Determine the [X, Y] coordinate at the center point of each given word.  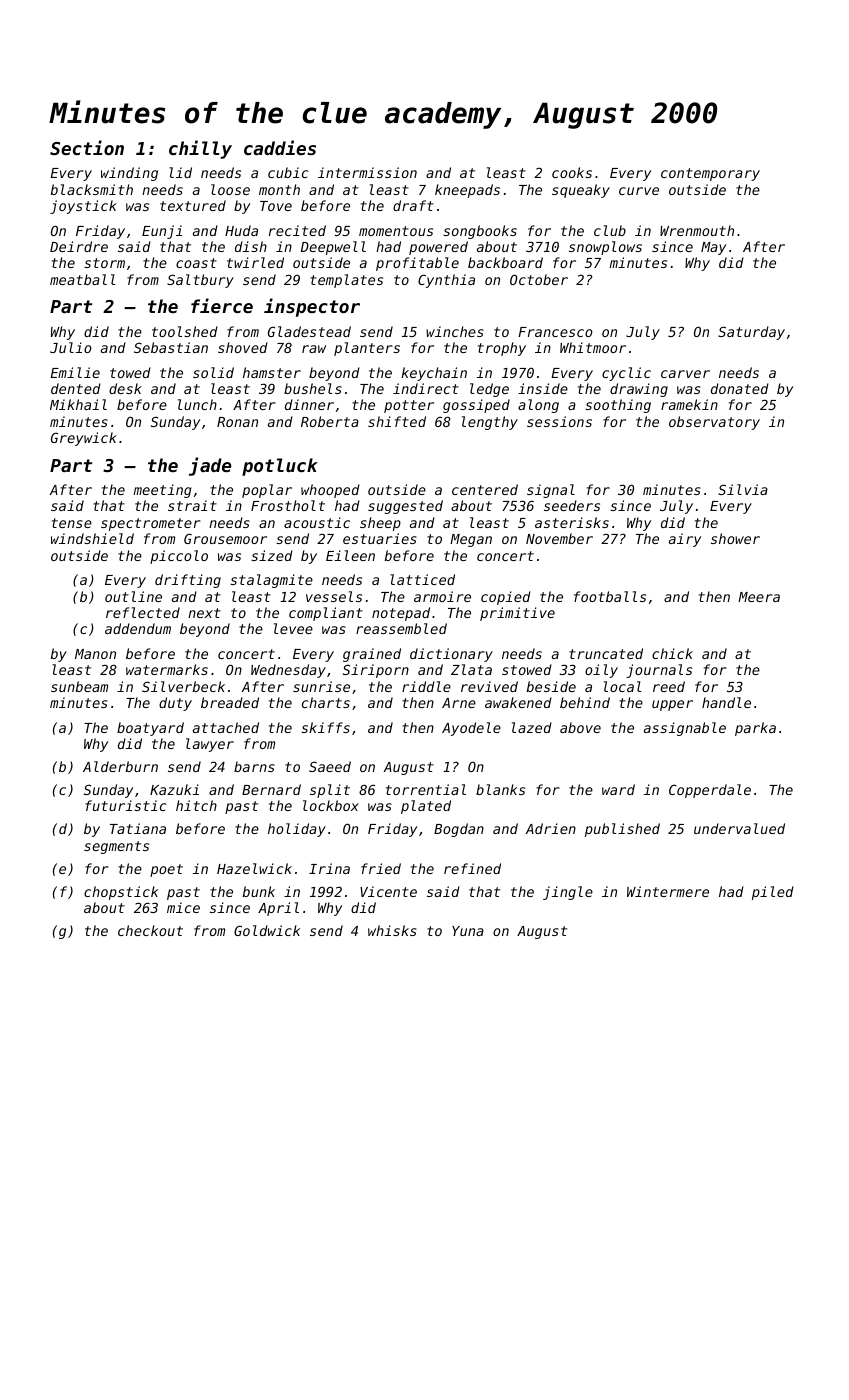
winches [455, 331]
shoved [243, 347]
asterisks [572, 522]
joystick [83, 207]
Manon [95, 654]
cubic [288, 172]
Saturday [751, 333]
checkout [150, 930]
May [713, 248]
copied [506, 598]
